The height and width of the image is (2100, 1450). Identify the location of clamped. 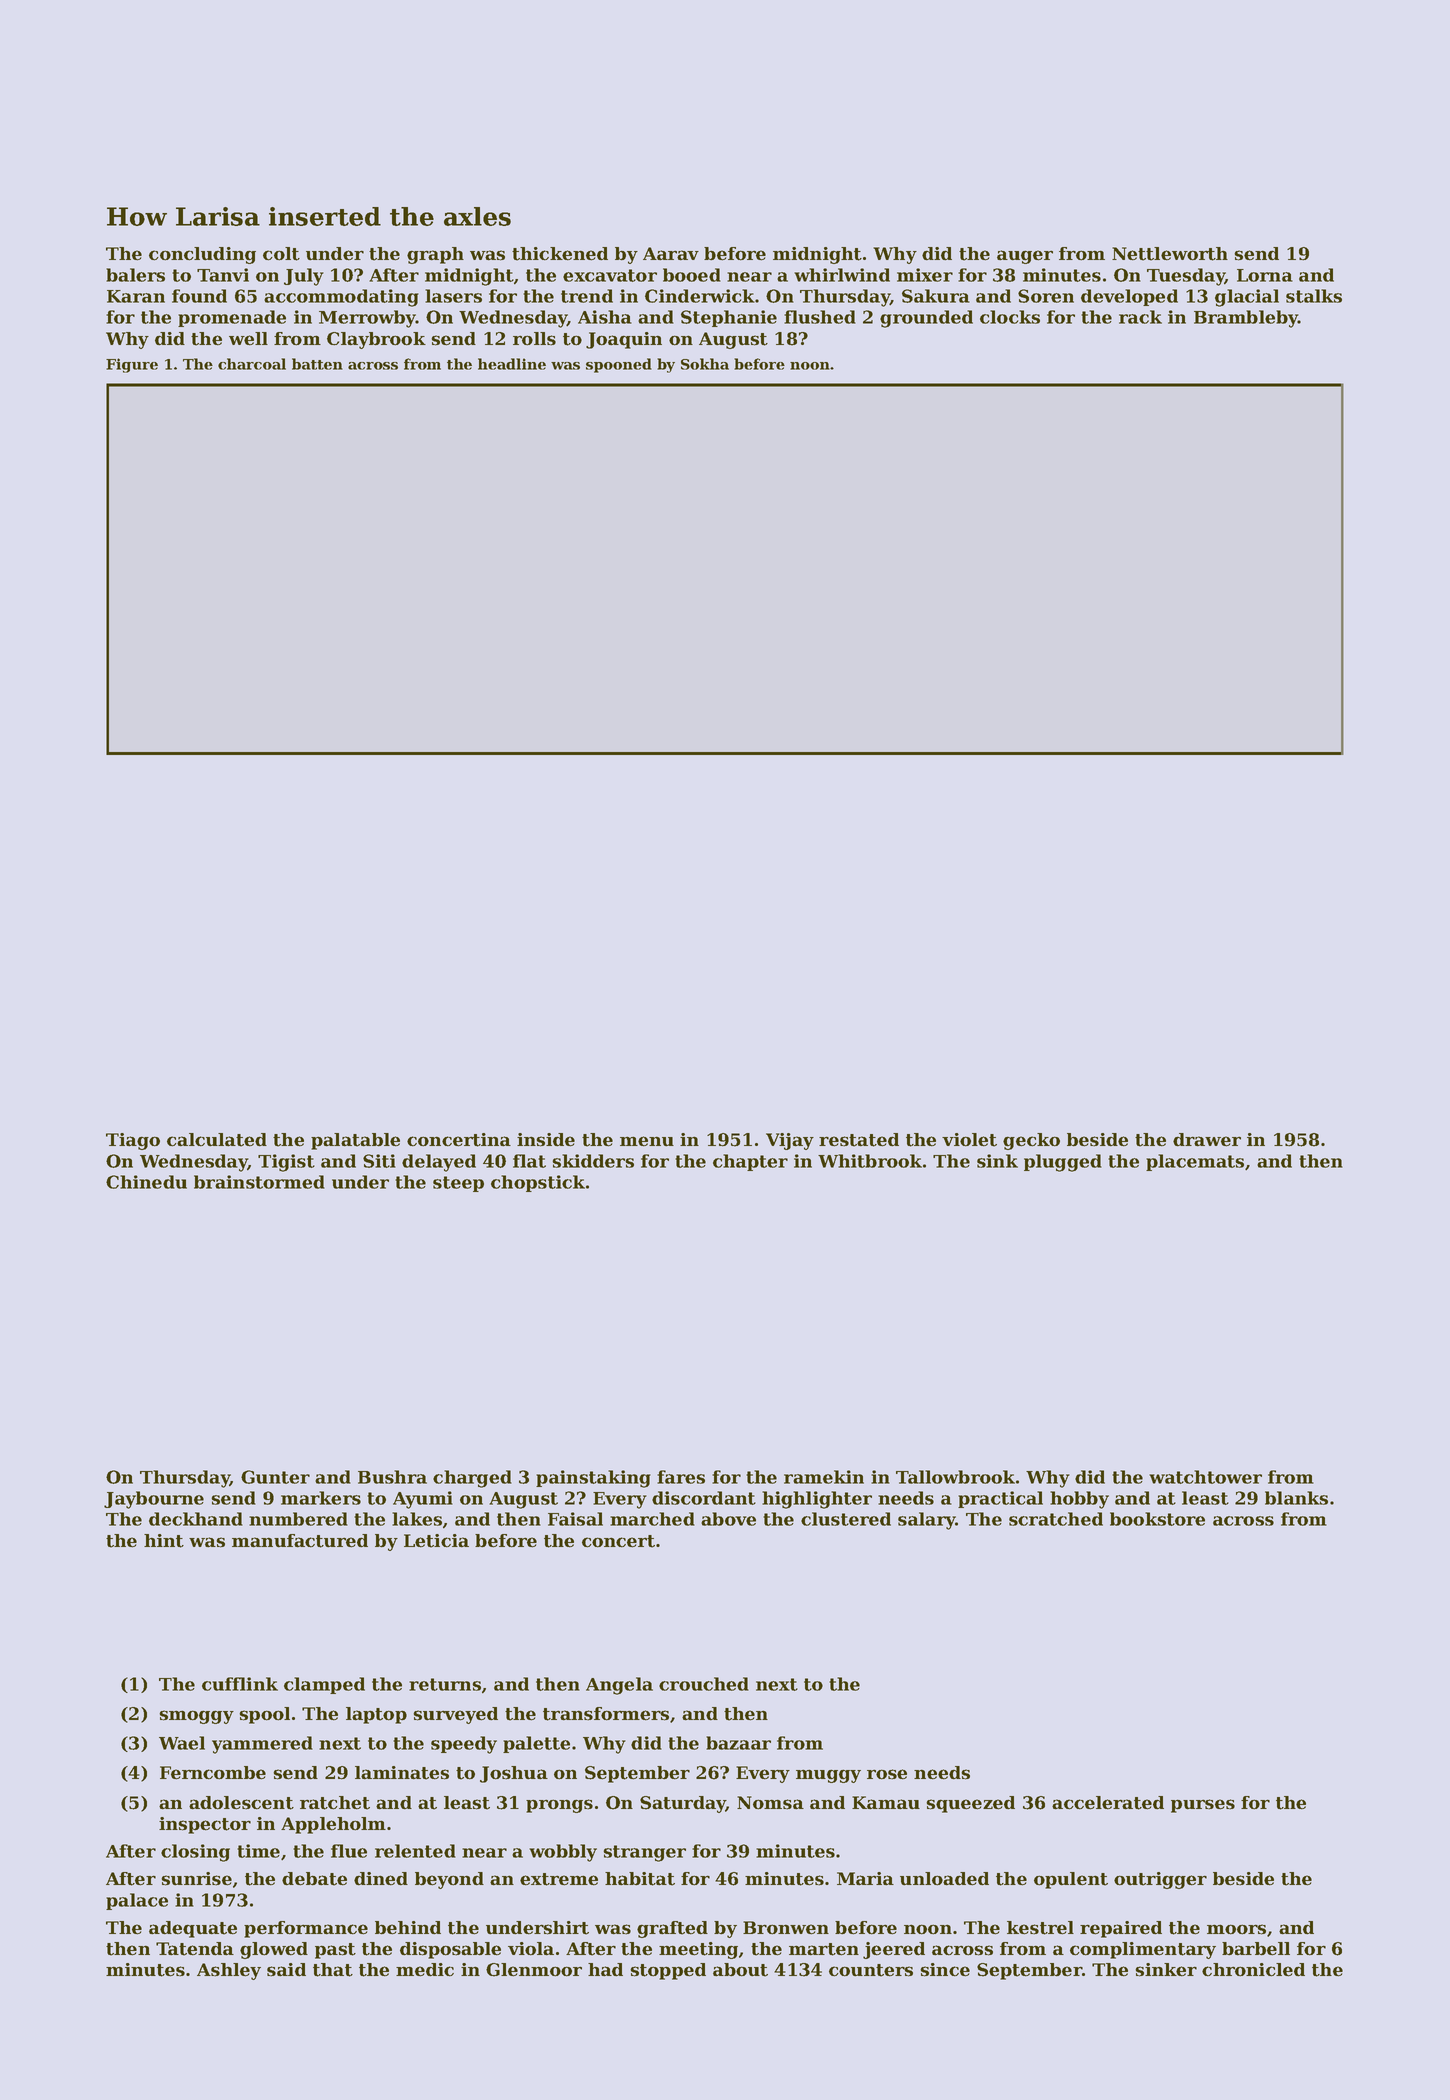
(324, 1685).
